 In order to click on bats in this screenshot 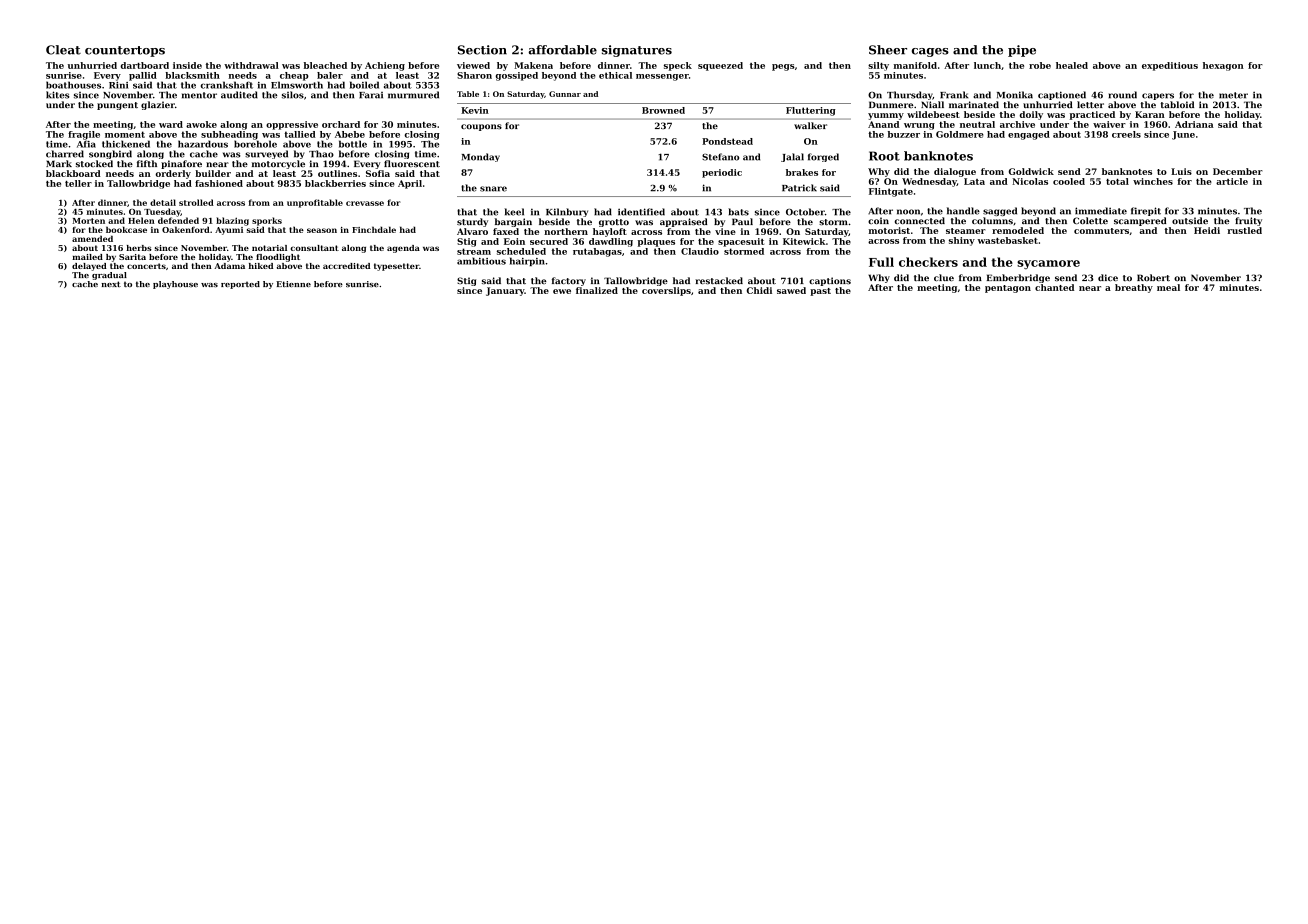, I will do `click(738, 212)`.
